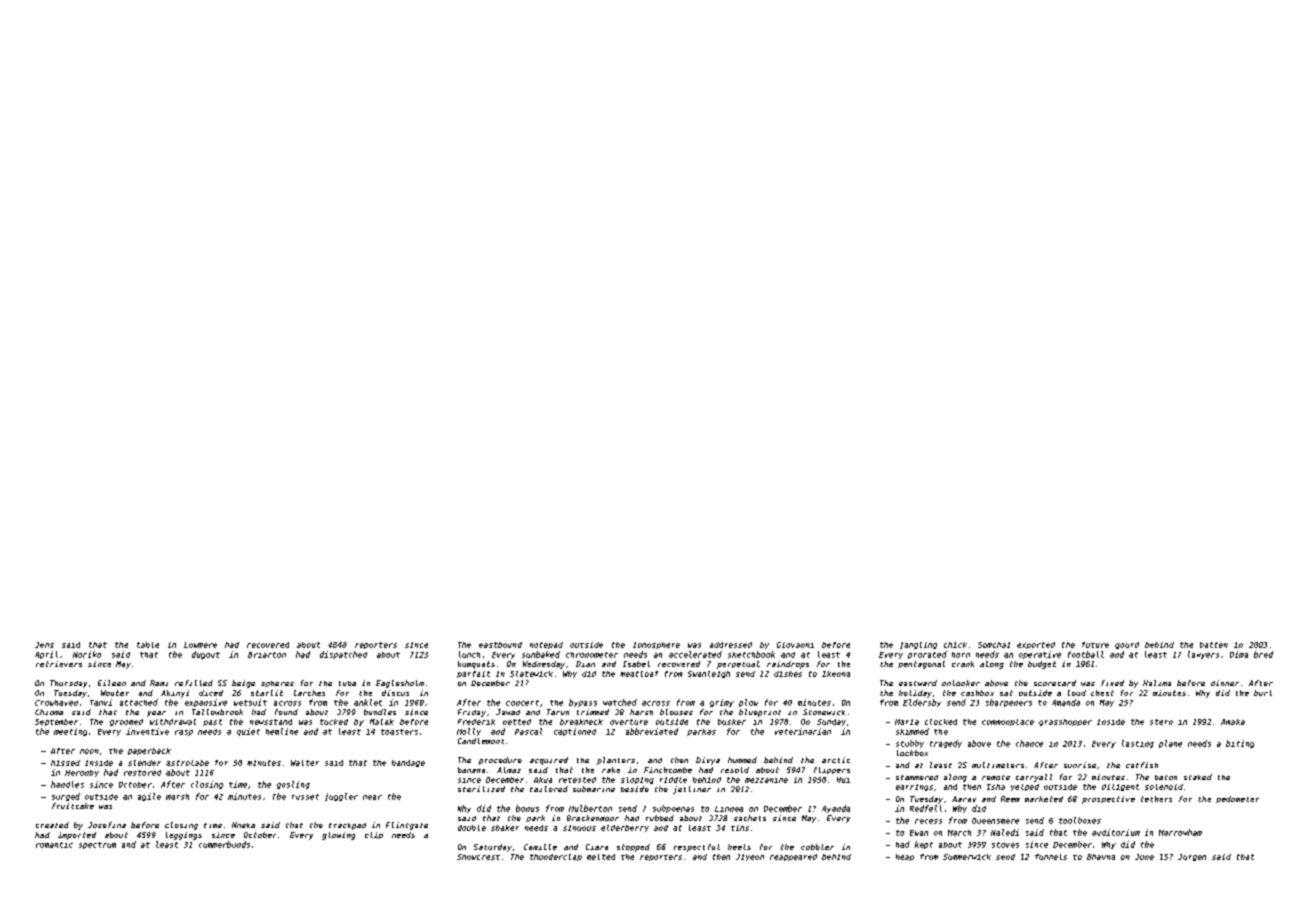 Image resolution: width=1308 pixels, height=924 pixels. What do you see at coordinates (1225, 683) in the image?
I see `dinner` at bounding box center [1225, 683].
